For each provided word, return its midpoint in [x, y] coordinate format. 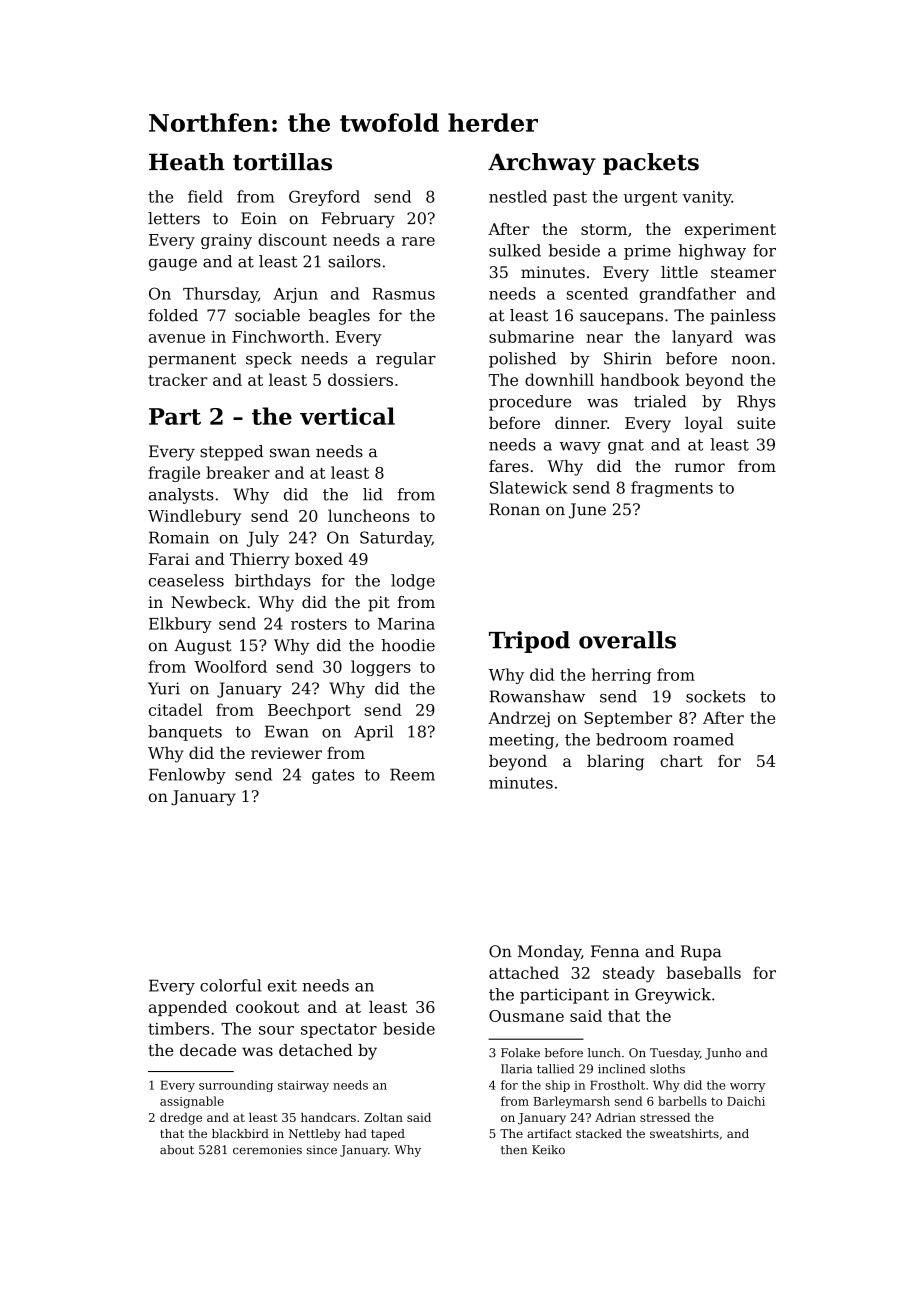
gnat [626, 446]
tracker [178, 379]
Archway [542, 164]
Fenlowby [187, 776]
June [587, 511]
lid [373, 494]
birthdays [273, 582]
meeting [521, 741]
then [514, 1150]
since [322, 1150]
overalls [627, 640]
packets [651, 164]
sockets [715, 696]
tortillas [282, 162]
